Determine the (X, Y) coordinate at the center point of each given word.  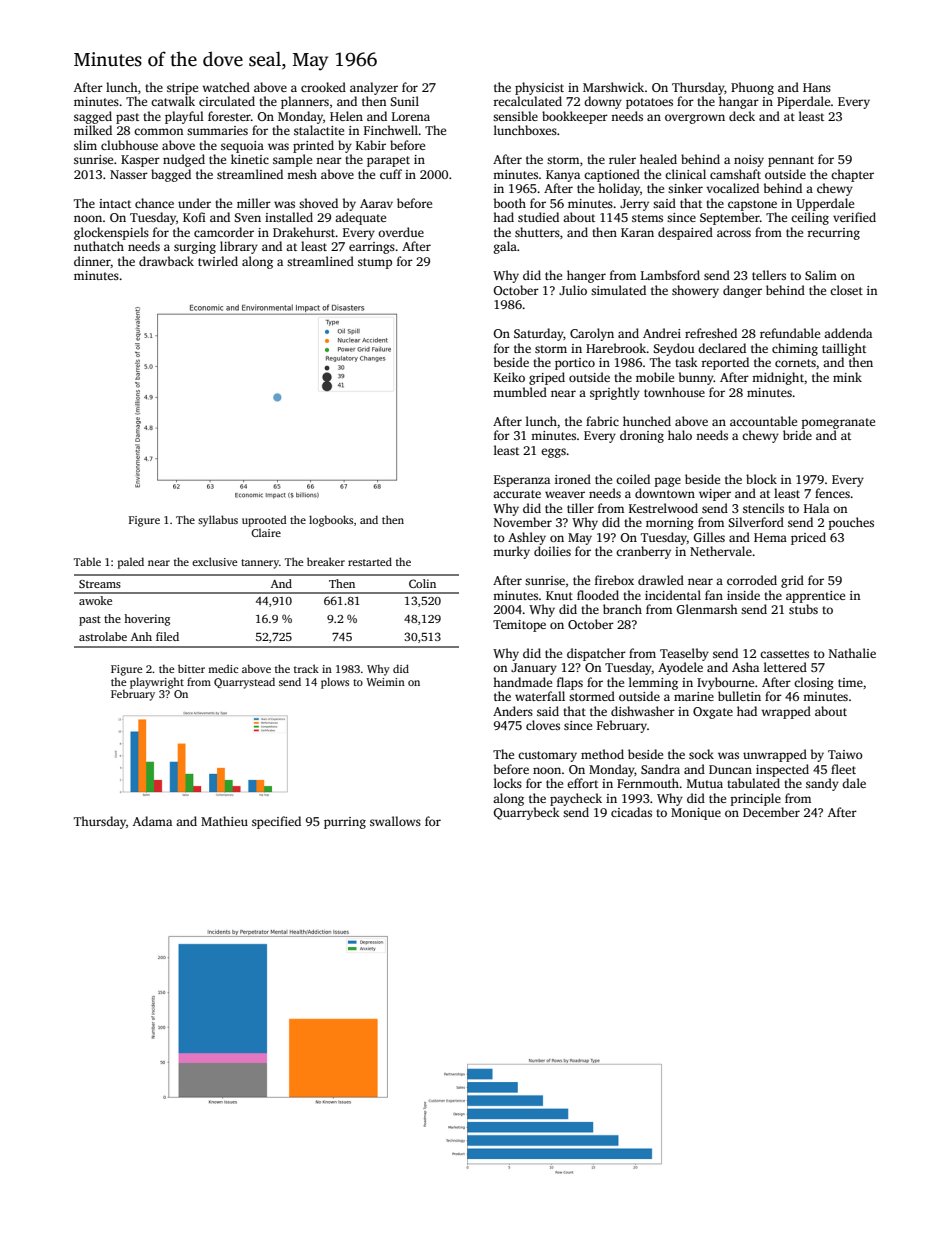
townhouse (674, 392)
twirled (218, 261)
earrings (372, 248)
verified (854, 217)
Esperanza (522, 481)
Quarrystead (244, 683)
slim (85, 145)
